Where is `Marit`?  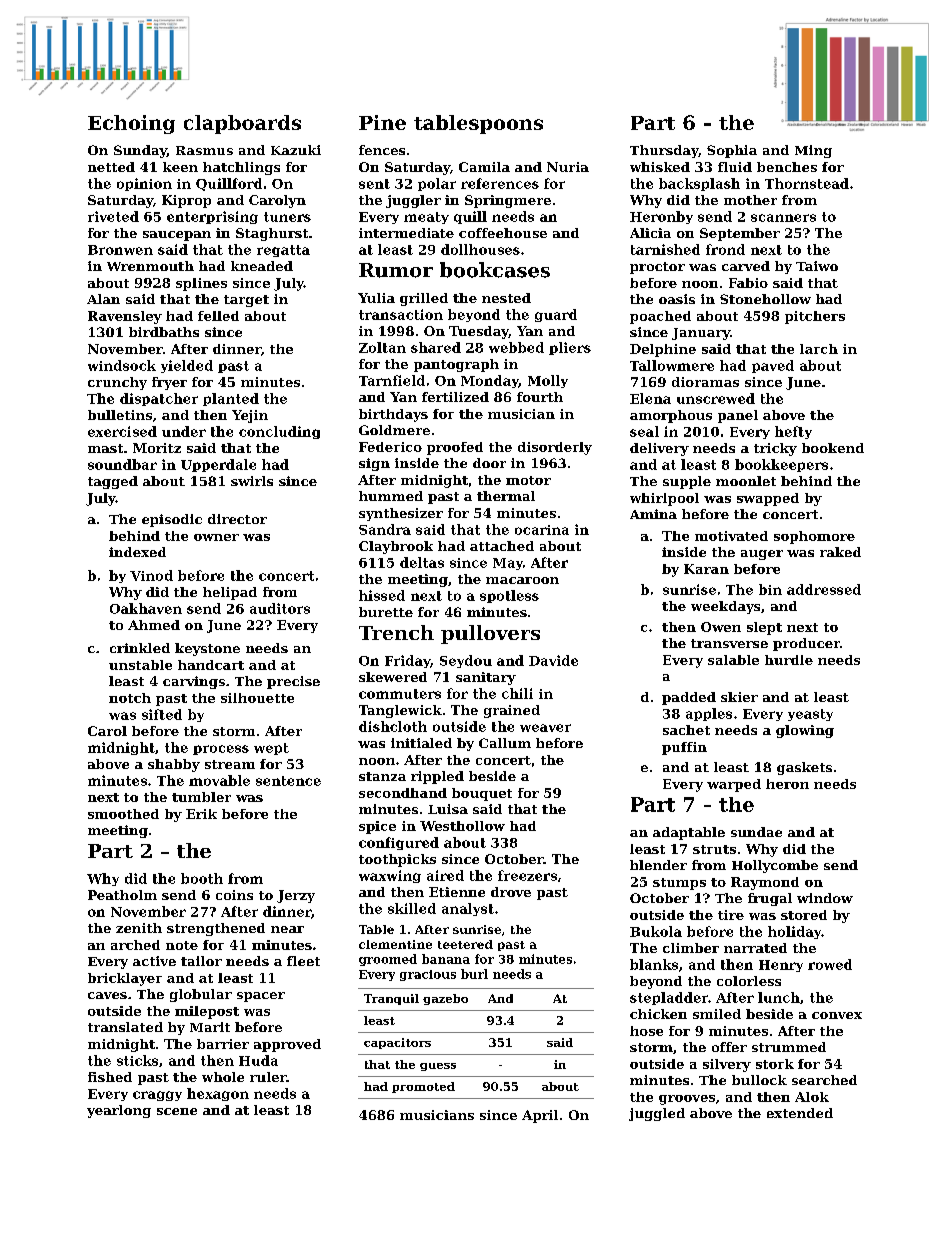
Marit is located at coordinates (210, 1027).
